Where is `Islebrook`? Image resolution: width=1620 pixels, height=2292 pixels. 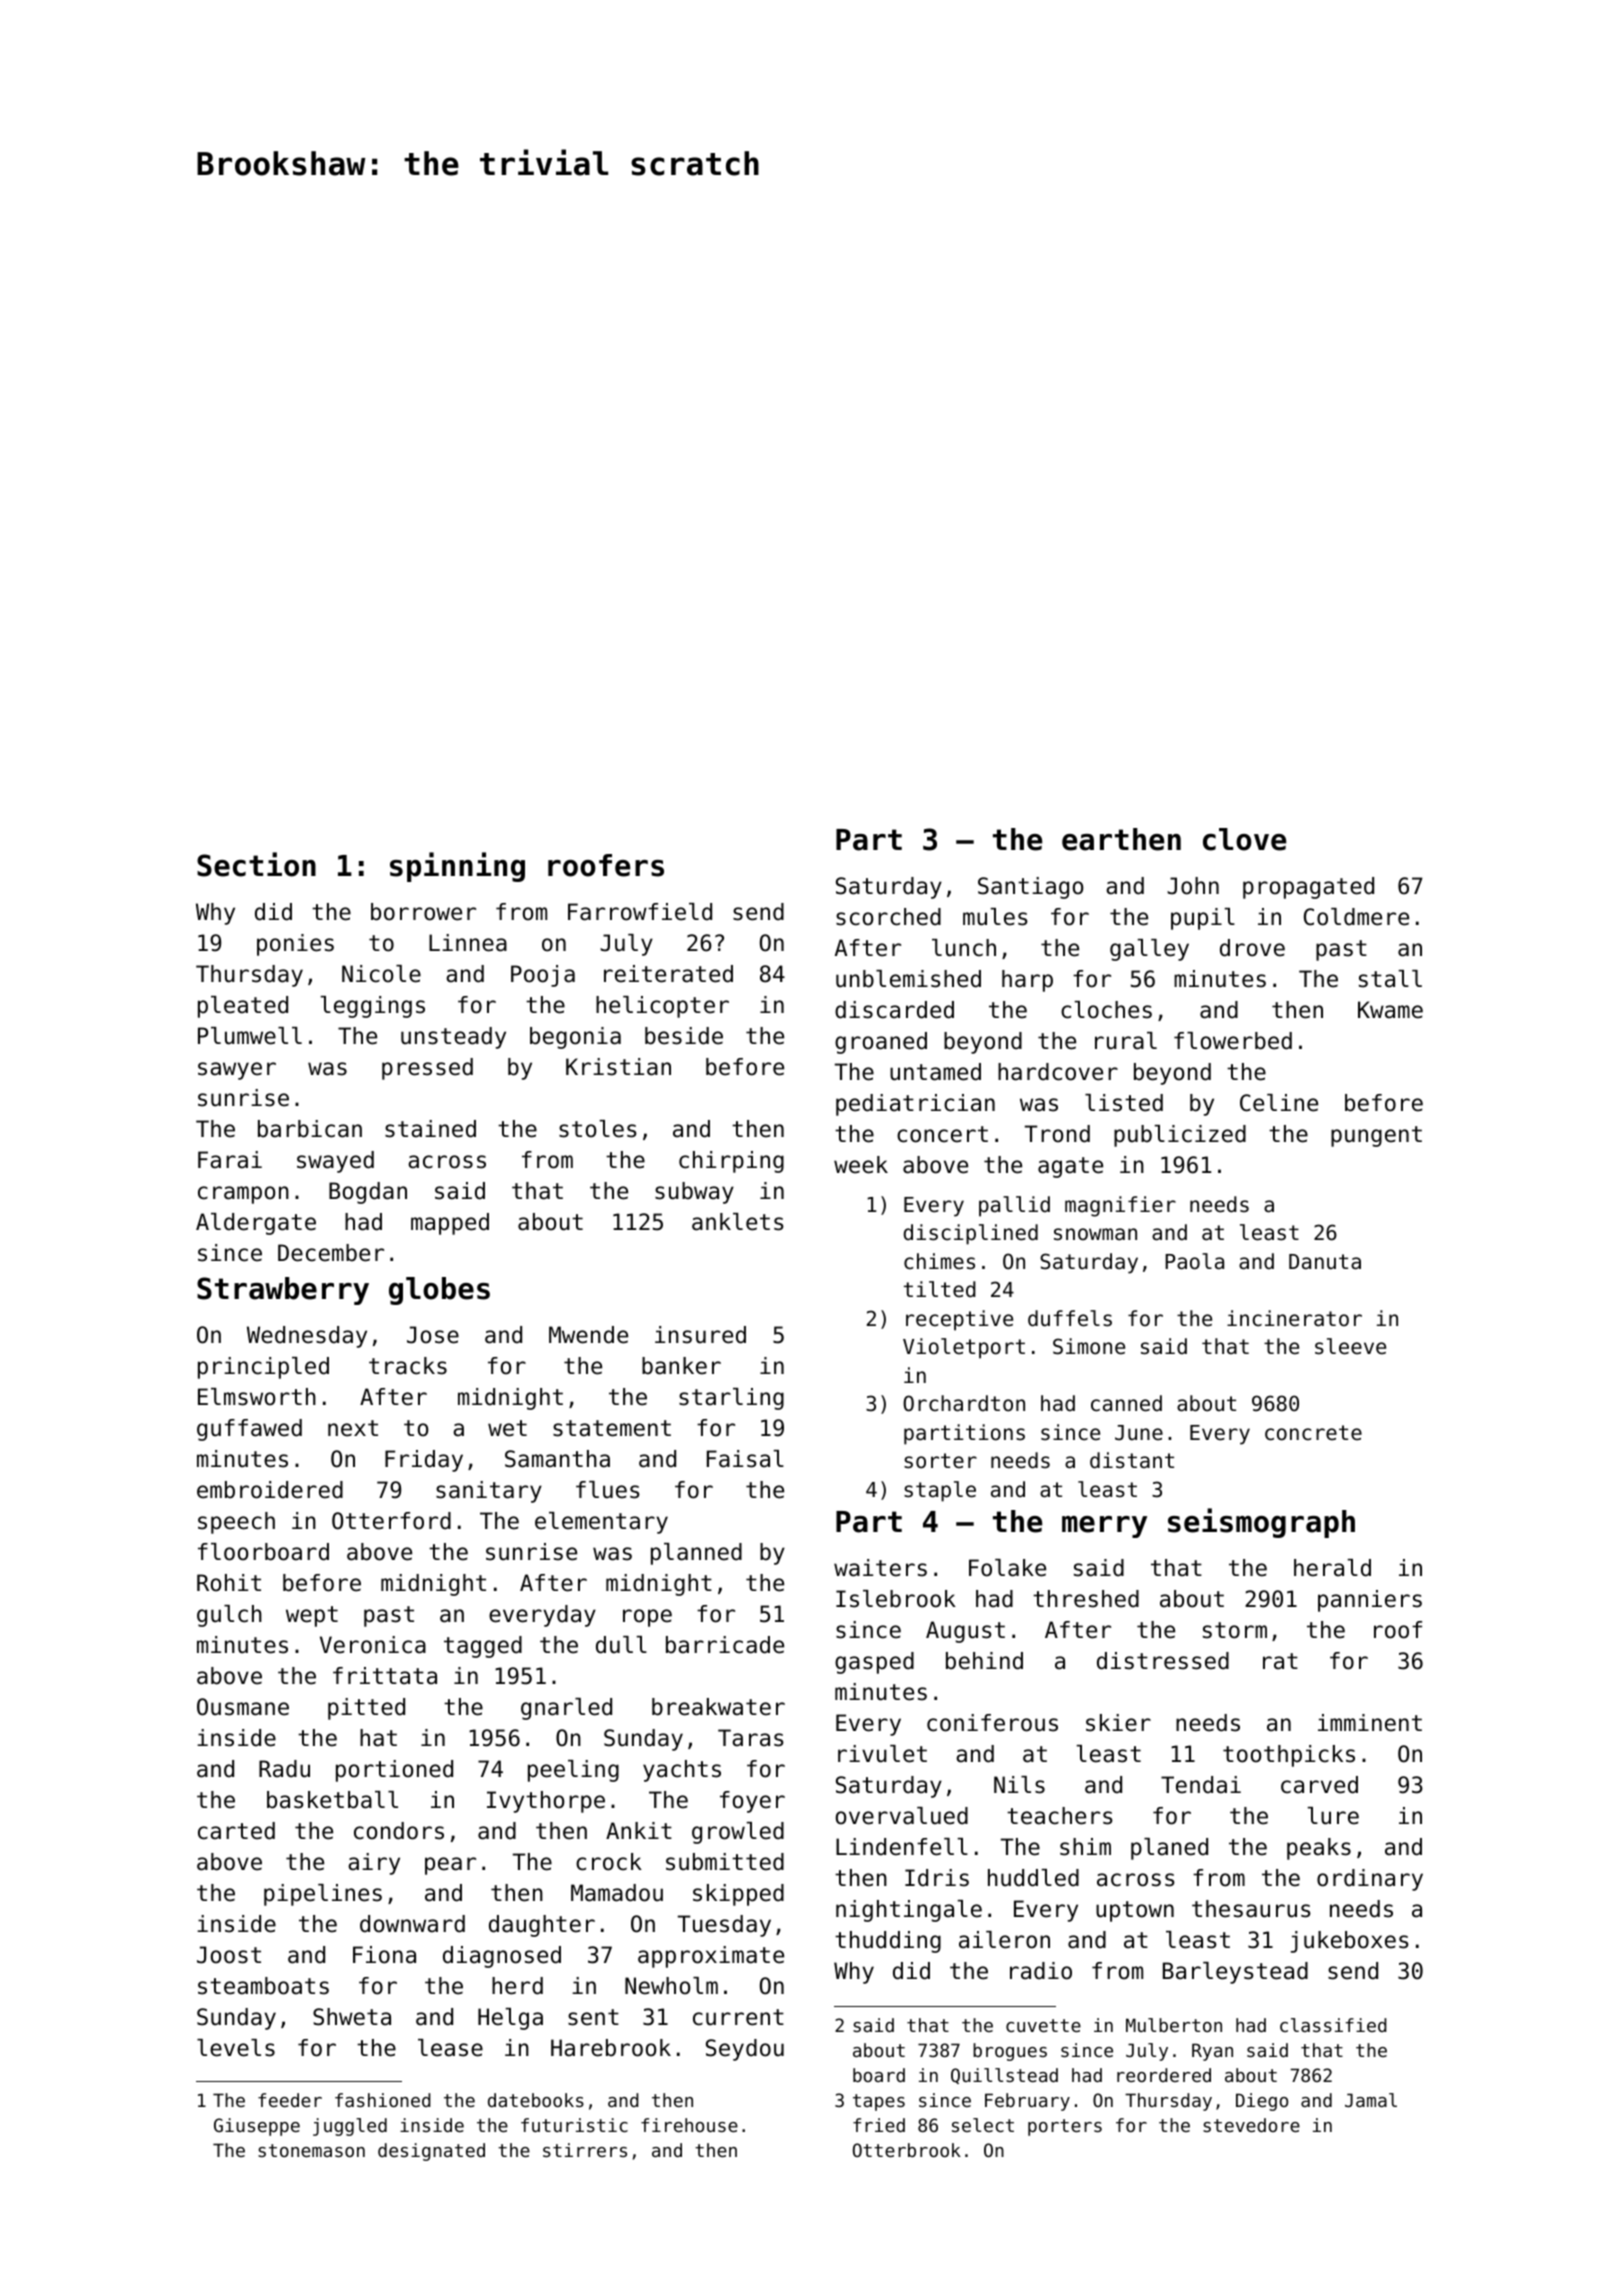 Islebrook is located at coordinates (896, 1599).
